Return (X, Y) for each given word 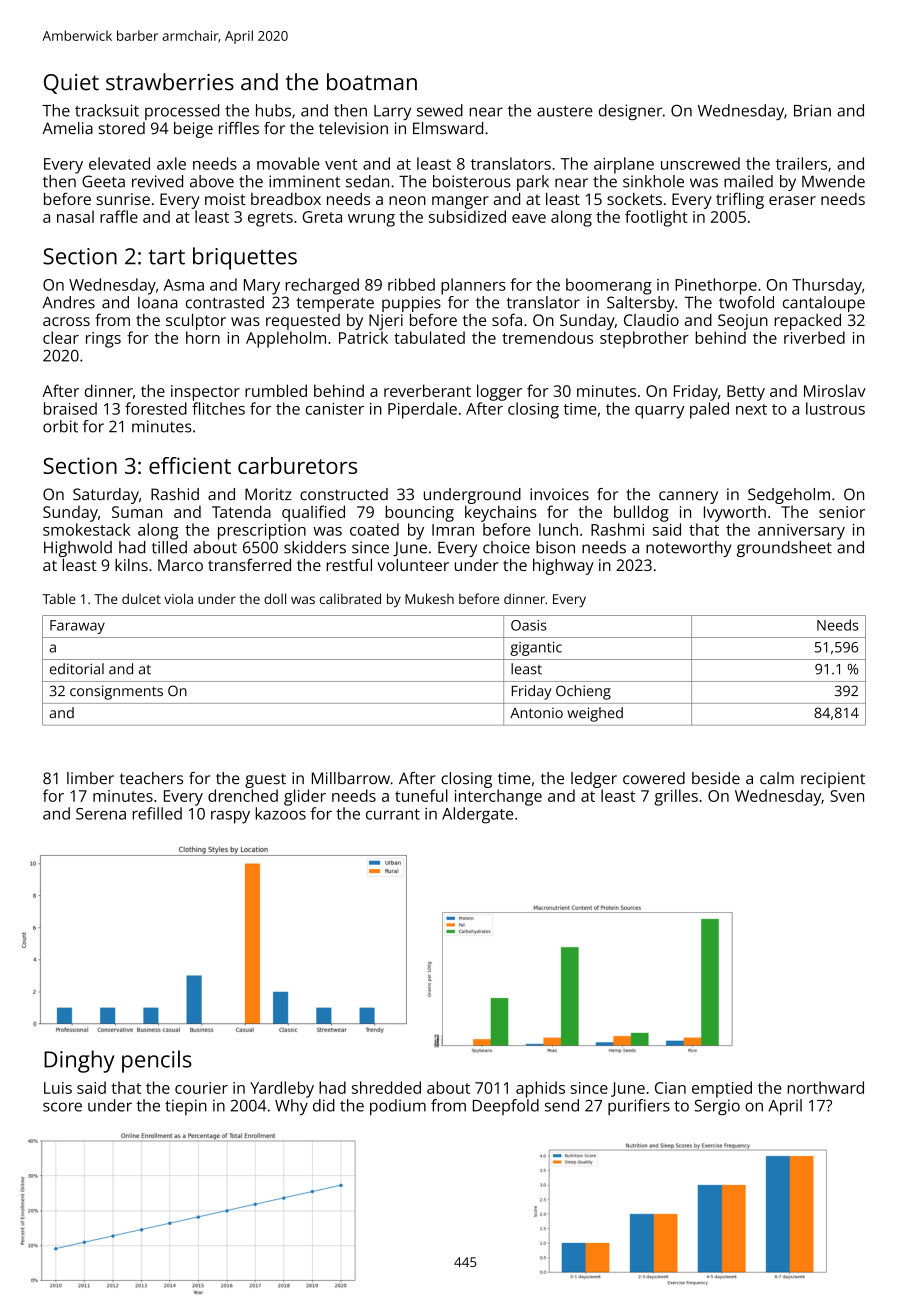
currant (393, 814)
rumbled (276, 390)
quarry (659, 412)
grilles (676, 797)
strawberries (170, 82)
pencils (157, 1061)
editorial (77, 669)
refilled (157, 813)
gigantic (536, 649)
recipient (833, 780)
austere (565, 111)
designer (630, 112)
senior (842, 512)
